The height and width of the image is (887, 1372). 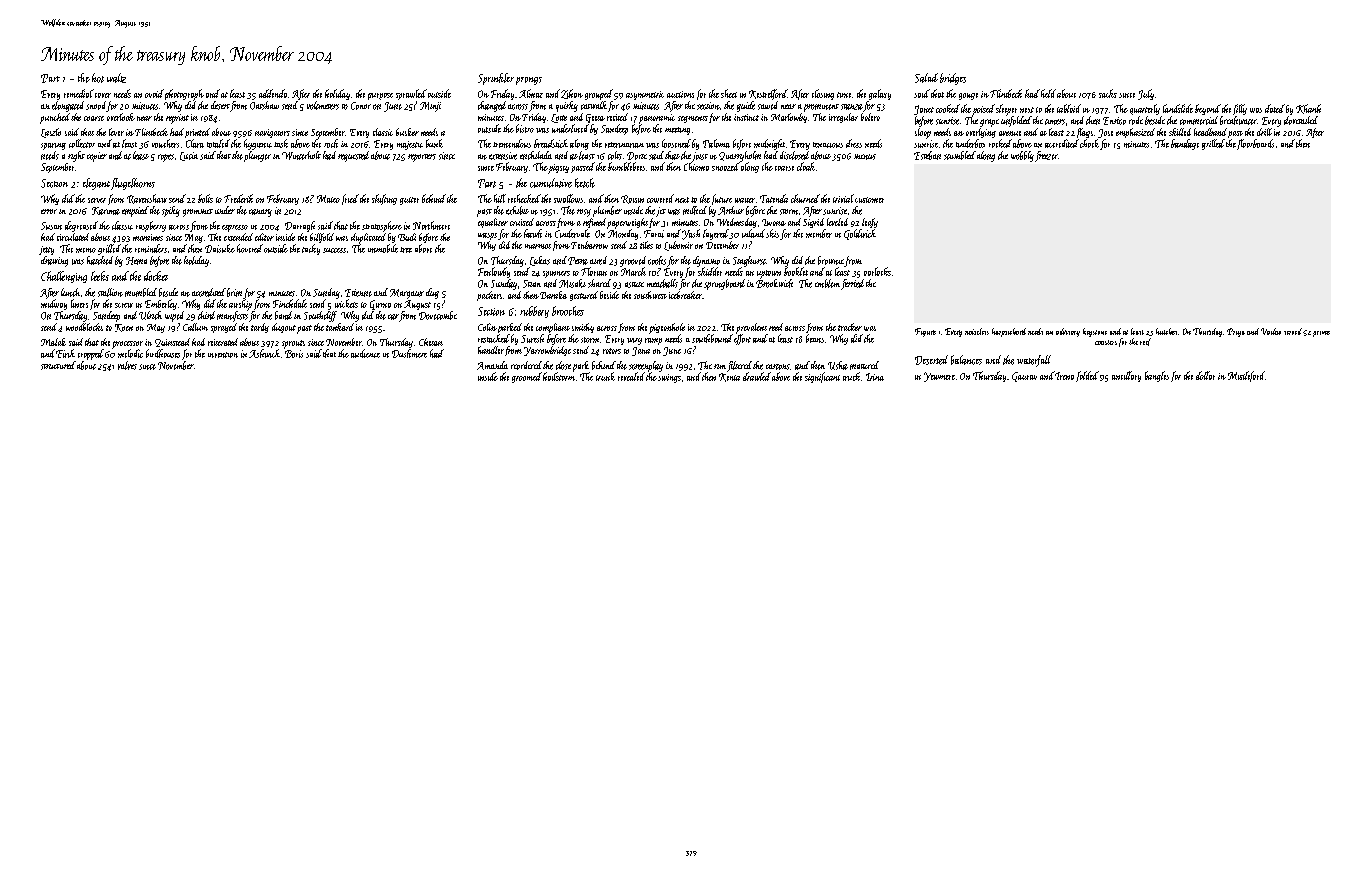 What do you see at coordinates (496, 79) in the image?
I see `Sprinkler` at bounding box center [496, 79].
